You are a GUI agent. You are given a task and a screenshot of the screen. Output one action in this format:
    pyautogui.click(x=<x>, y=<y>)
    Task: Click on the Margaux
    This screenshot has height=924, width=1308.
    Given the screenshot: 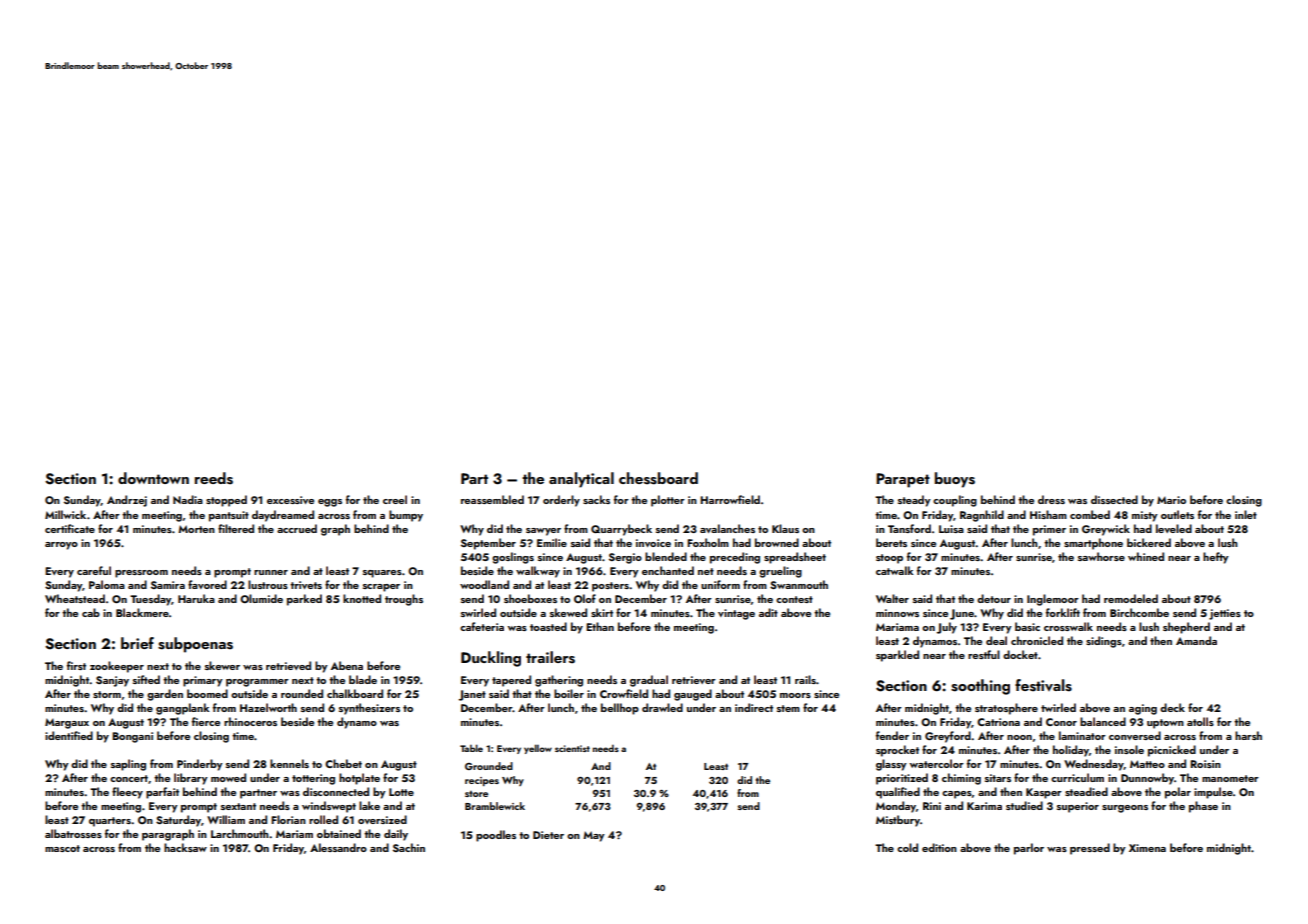 What is the action you would take?
    pyautogui.click(x=67, y=723)
